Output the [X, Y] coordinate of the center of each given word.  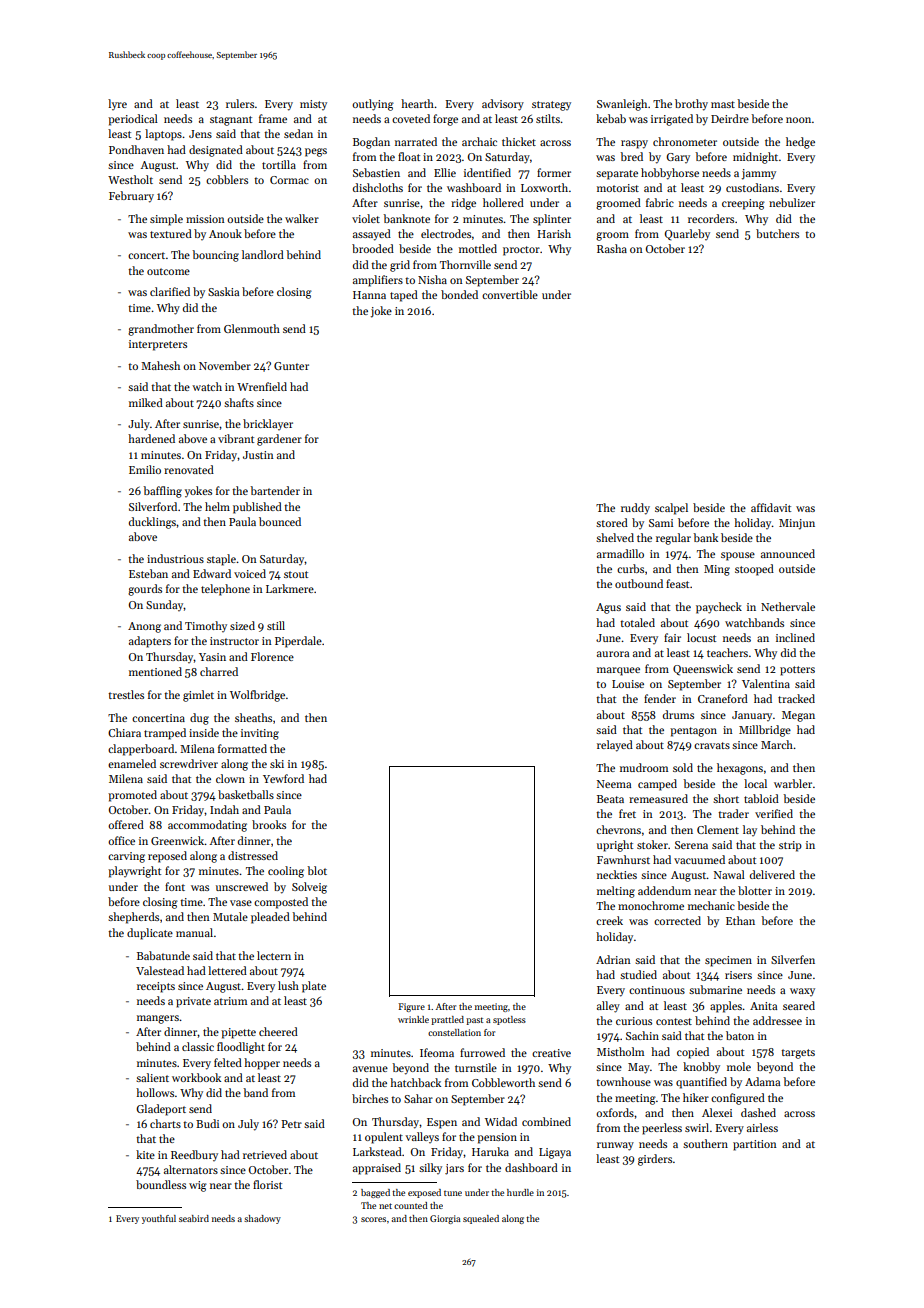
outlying [373, 105]
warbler [793, 783]
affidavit [771, 507]
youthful [159, 1219]
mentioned [155, 671]
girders [655, 1160]
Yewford [283, 778]
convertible [510, 294]
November [225, 365]
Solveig [309, 888]
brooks [269, 824]
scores [373, 1219]
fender [660, 698]
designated [216, 151]
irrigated [672, 120]
